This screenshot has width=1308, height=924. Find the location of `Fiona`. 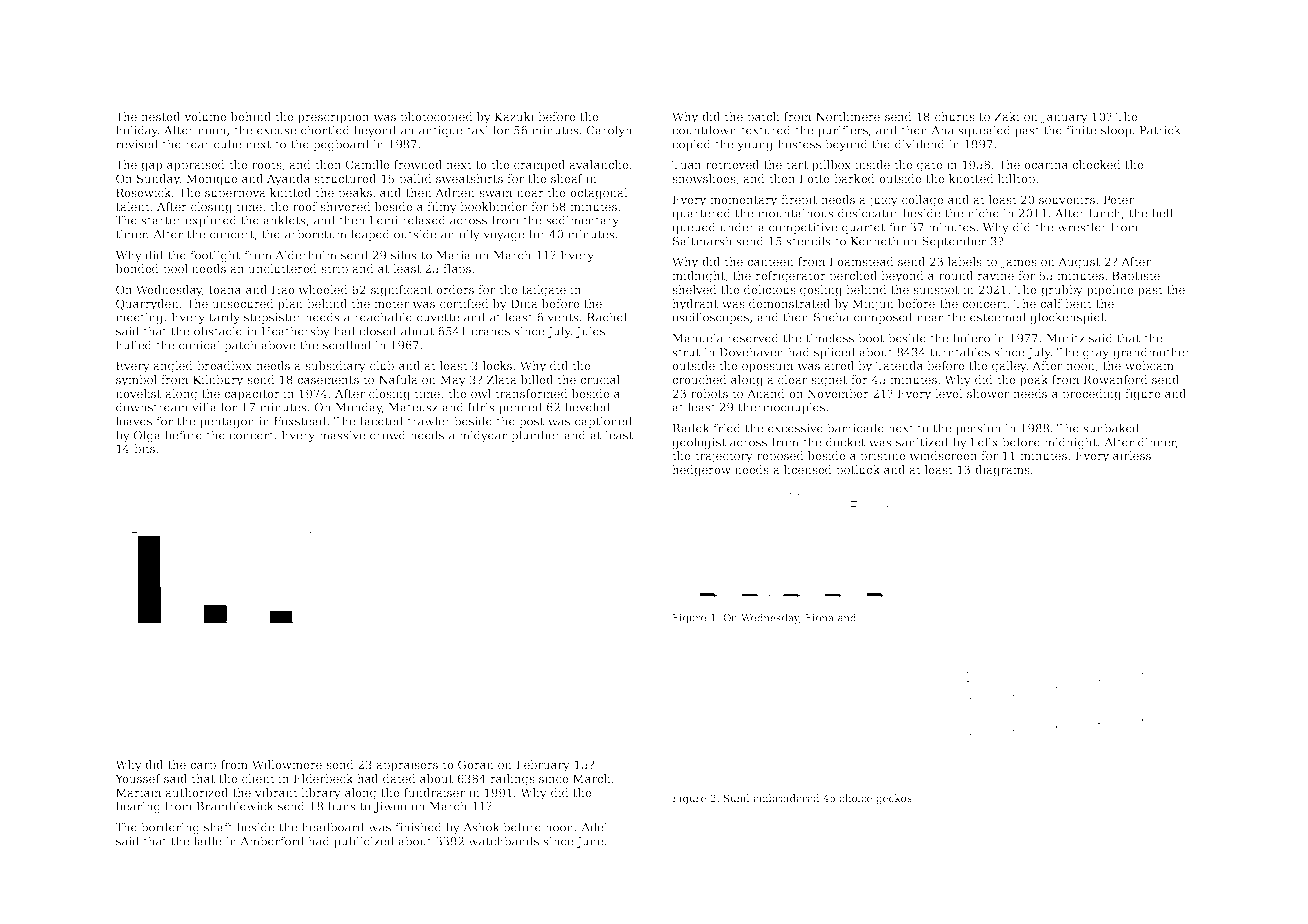

Fiona is located at coordinates (819, 618).
